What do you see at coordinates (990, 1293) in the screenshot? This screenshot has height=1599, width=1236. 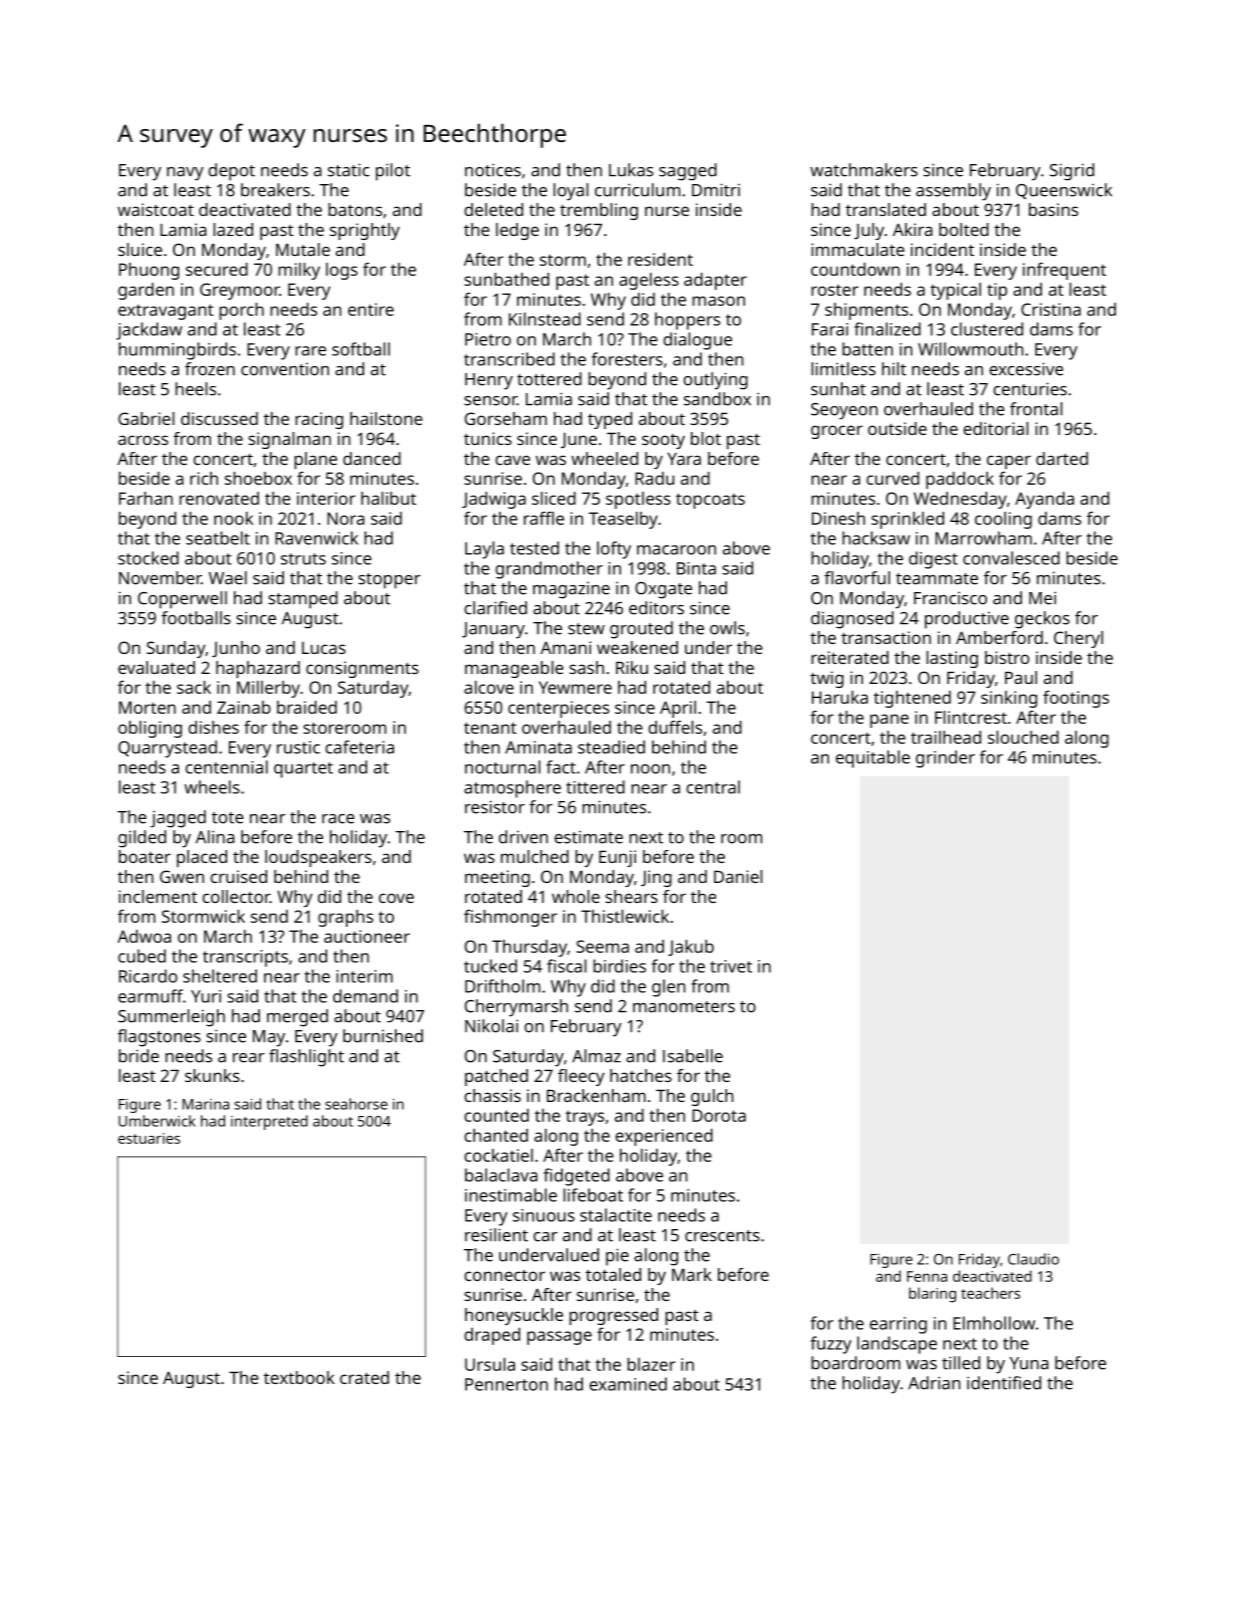 I see `teachers` at bounding box center [990, 1293].
